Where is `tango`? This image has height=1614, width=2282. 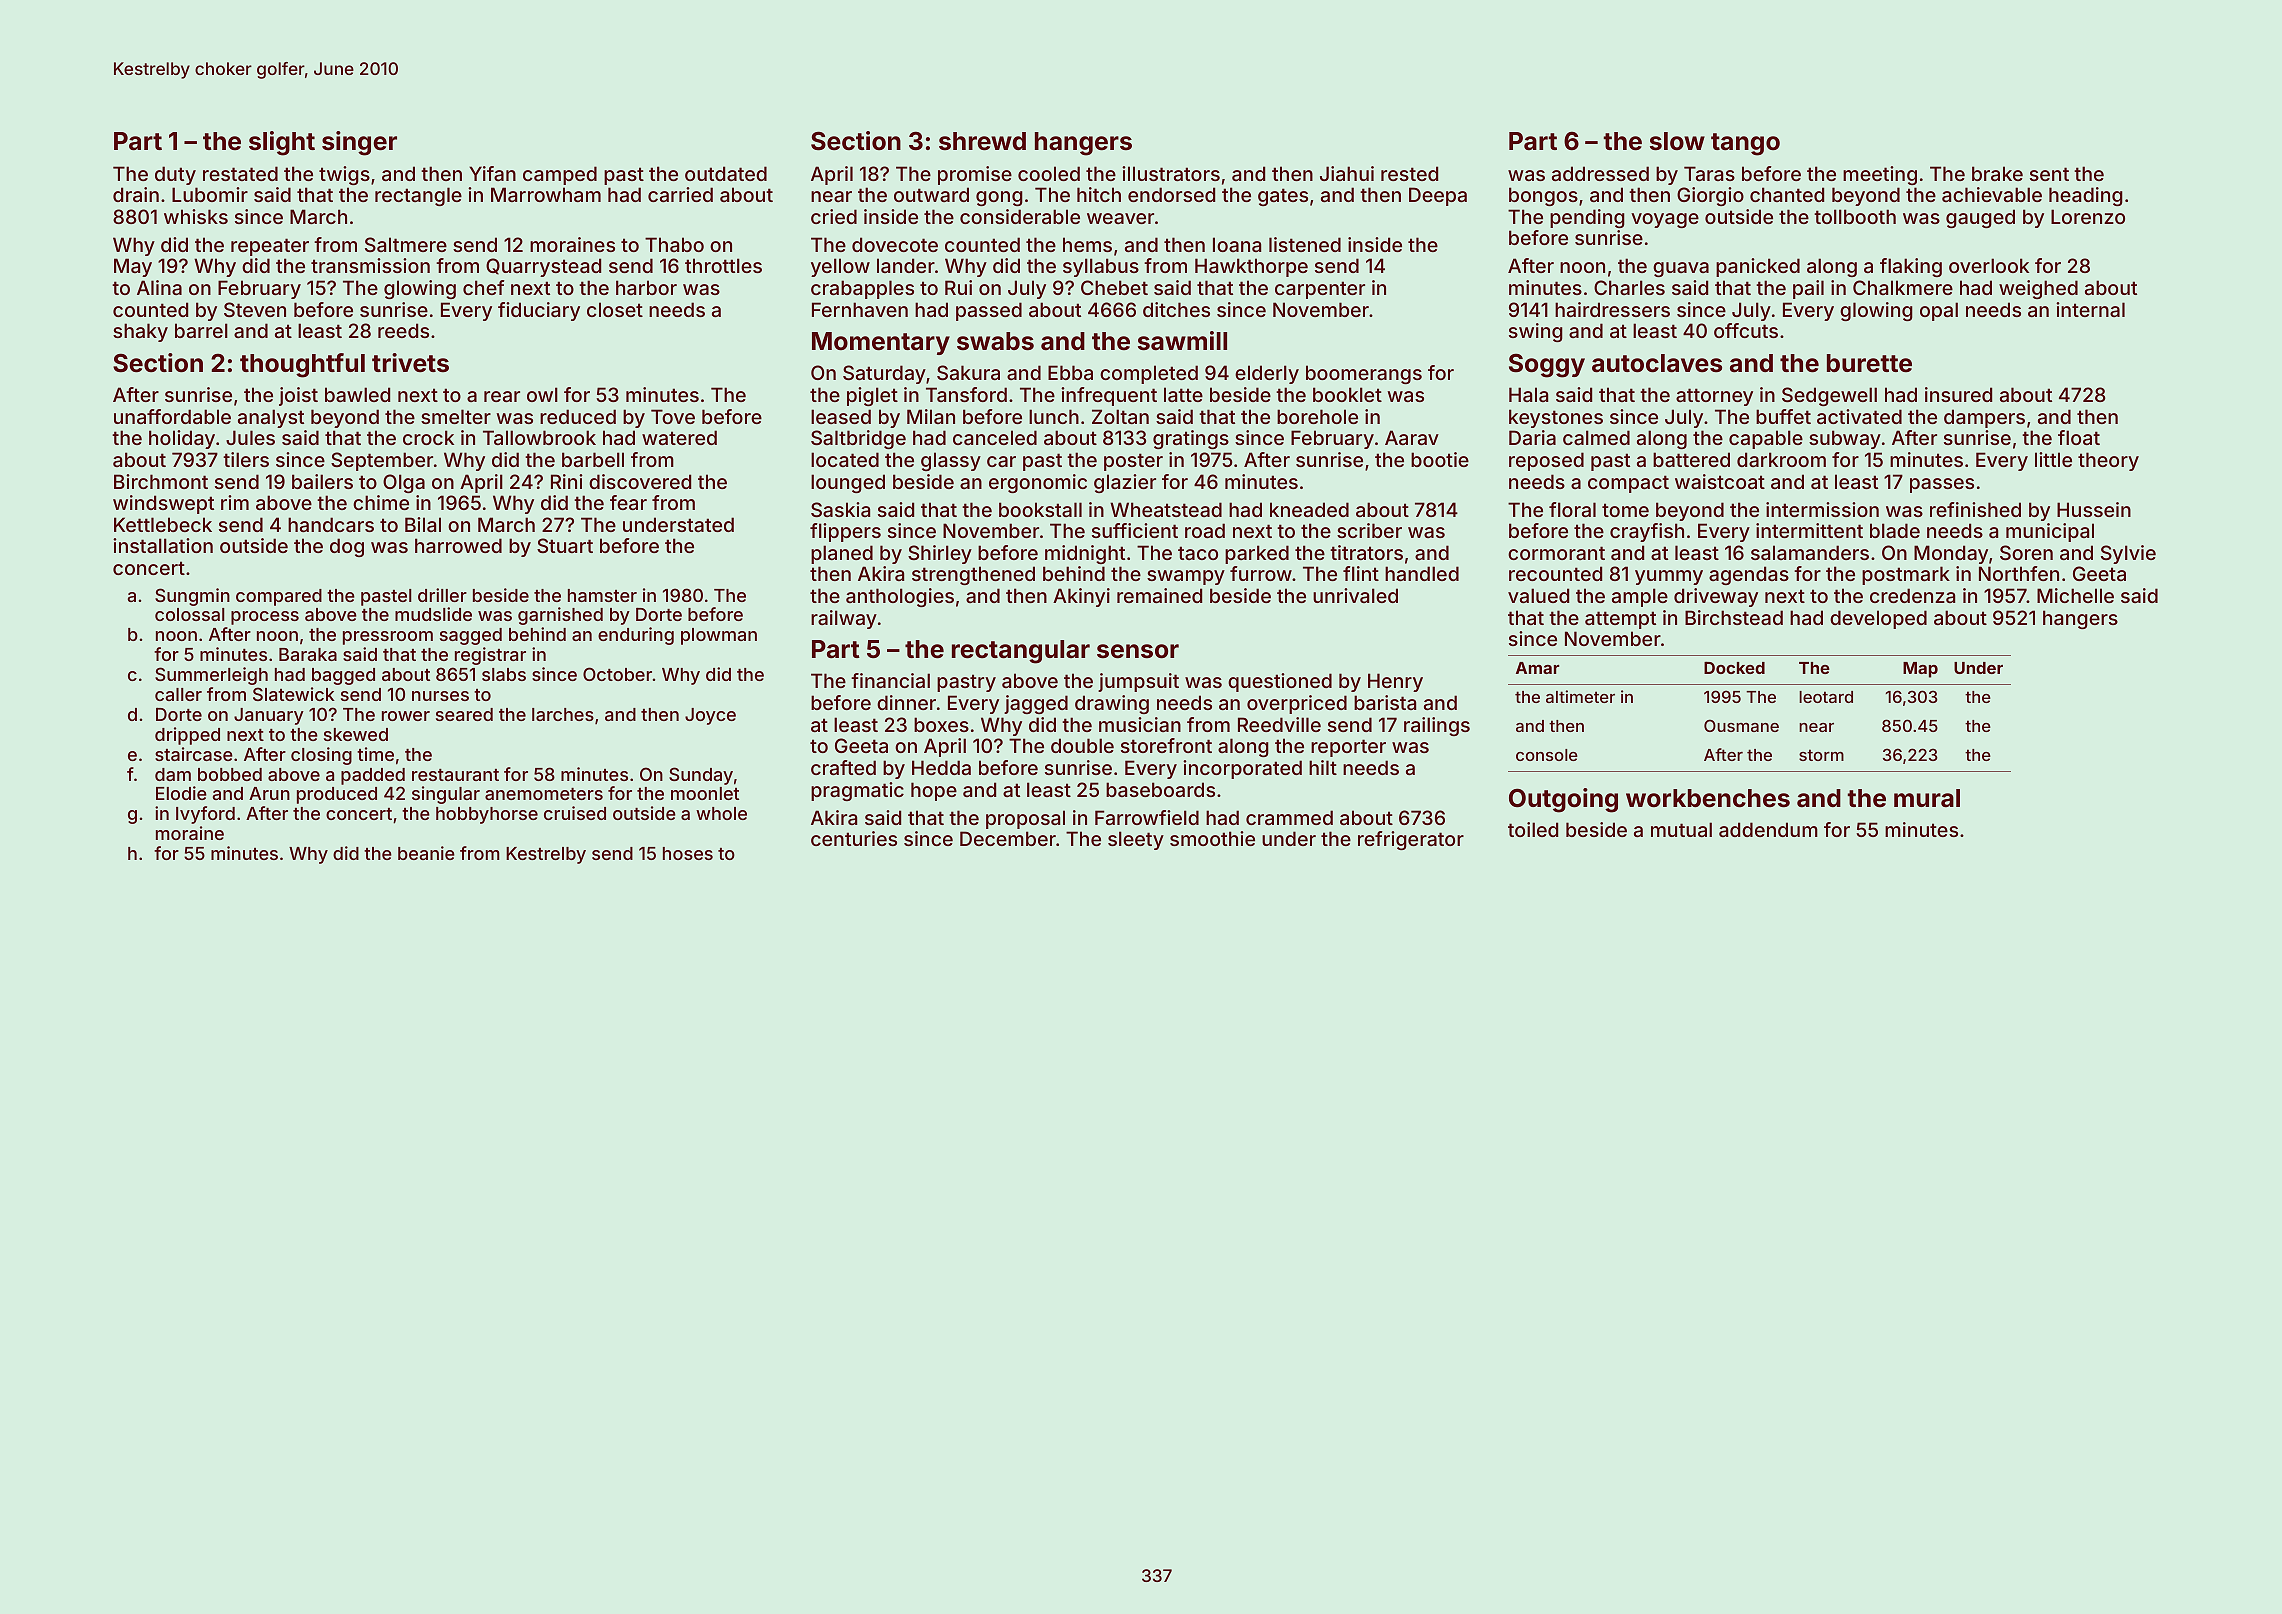 tango is located at coordinates (1745, 144).
